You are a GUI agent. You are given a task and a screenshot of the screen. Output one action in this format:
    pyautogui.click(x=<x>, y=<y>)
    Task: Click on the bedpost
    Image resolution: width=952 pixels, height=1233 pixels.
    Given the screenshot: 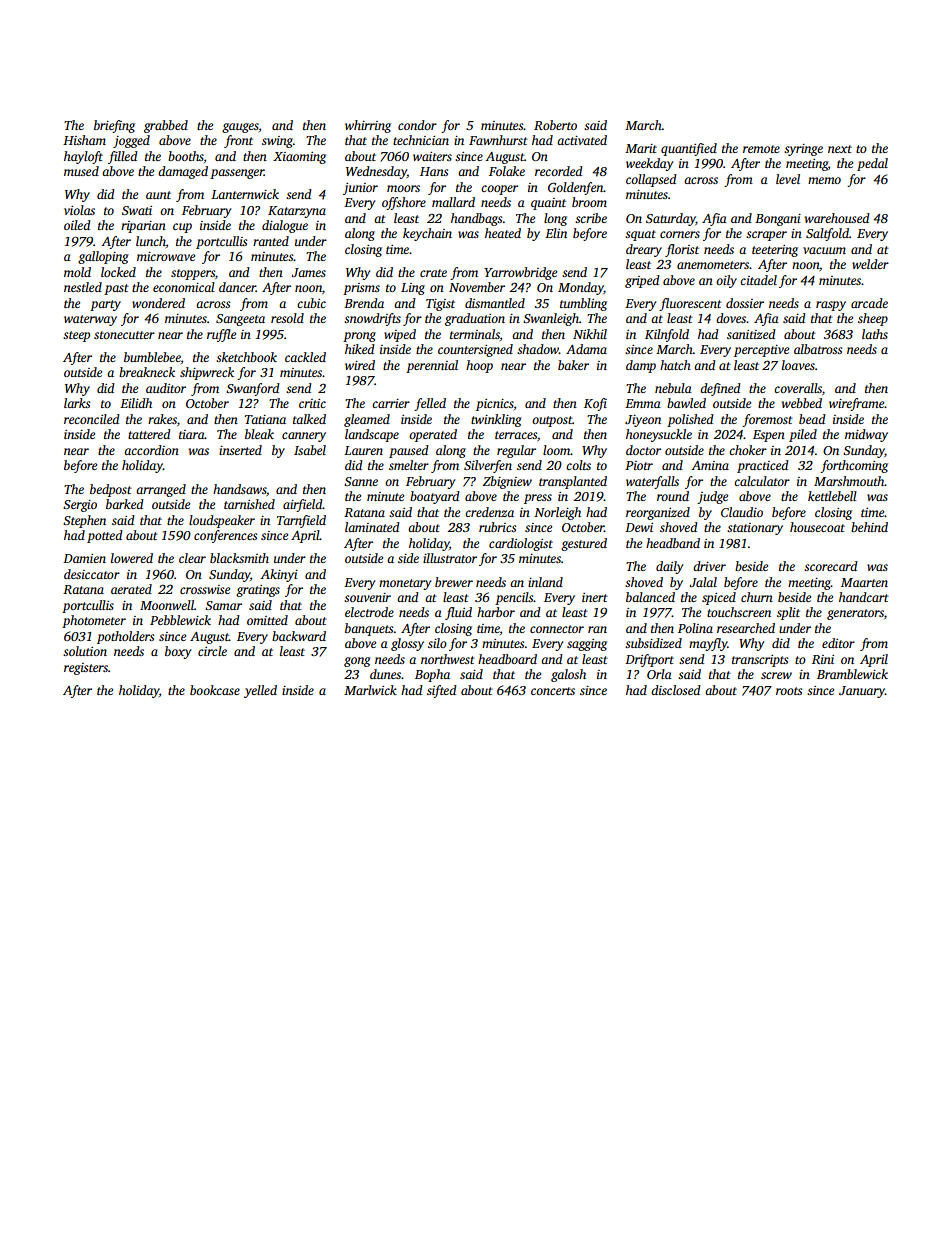 What is the action you would take?
    pyautogui.click(x=111, y=490)
